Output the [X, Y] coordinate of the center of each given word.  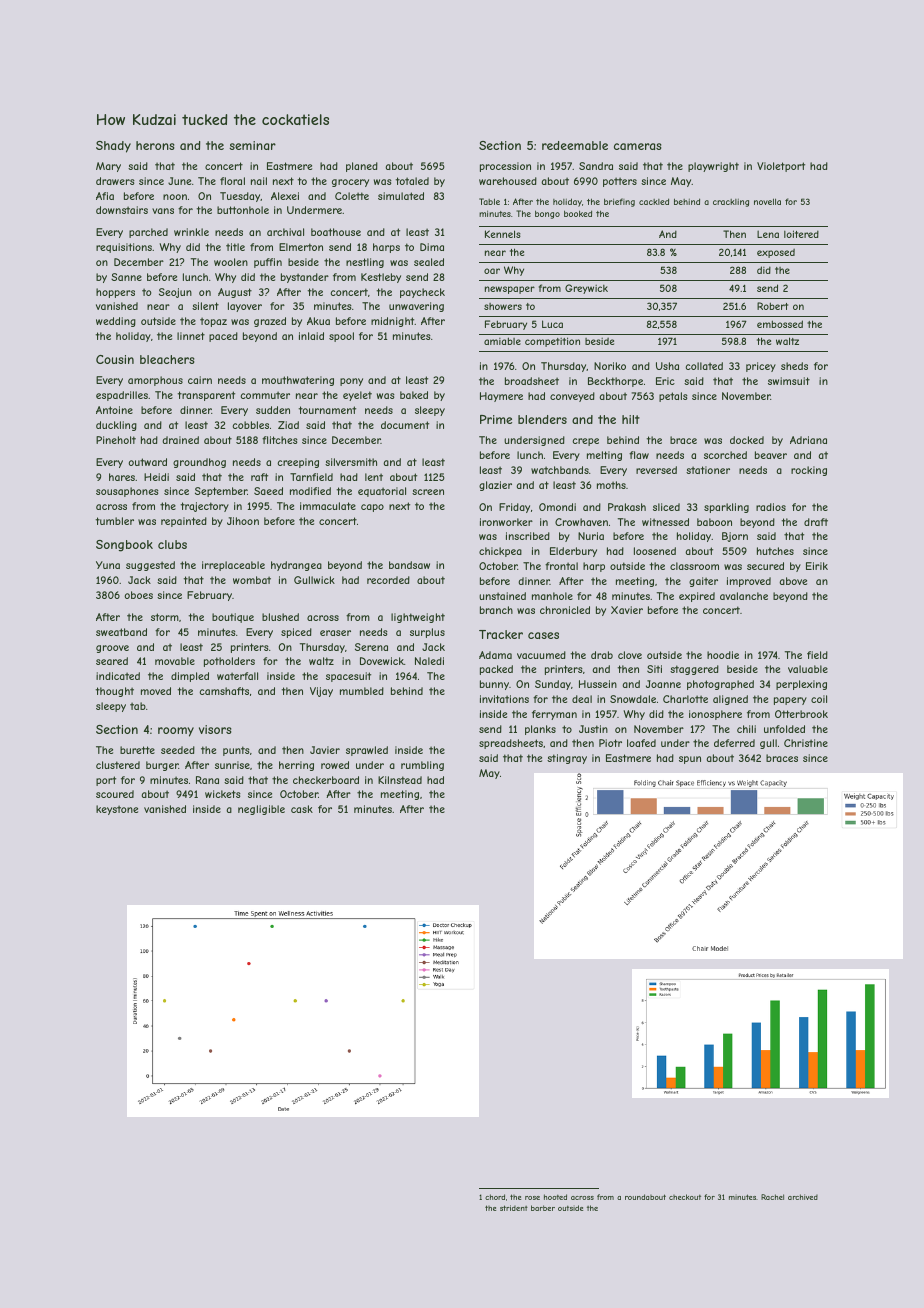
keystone [117, 810]
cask [302, 809]
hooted [555, 1197]
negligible [261, 810]
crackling [731, 203]
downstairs [122, 210]
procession [505, 167]
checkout [685, 1197]
